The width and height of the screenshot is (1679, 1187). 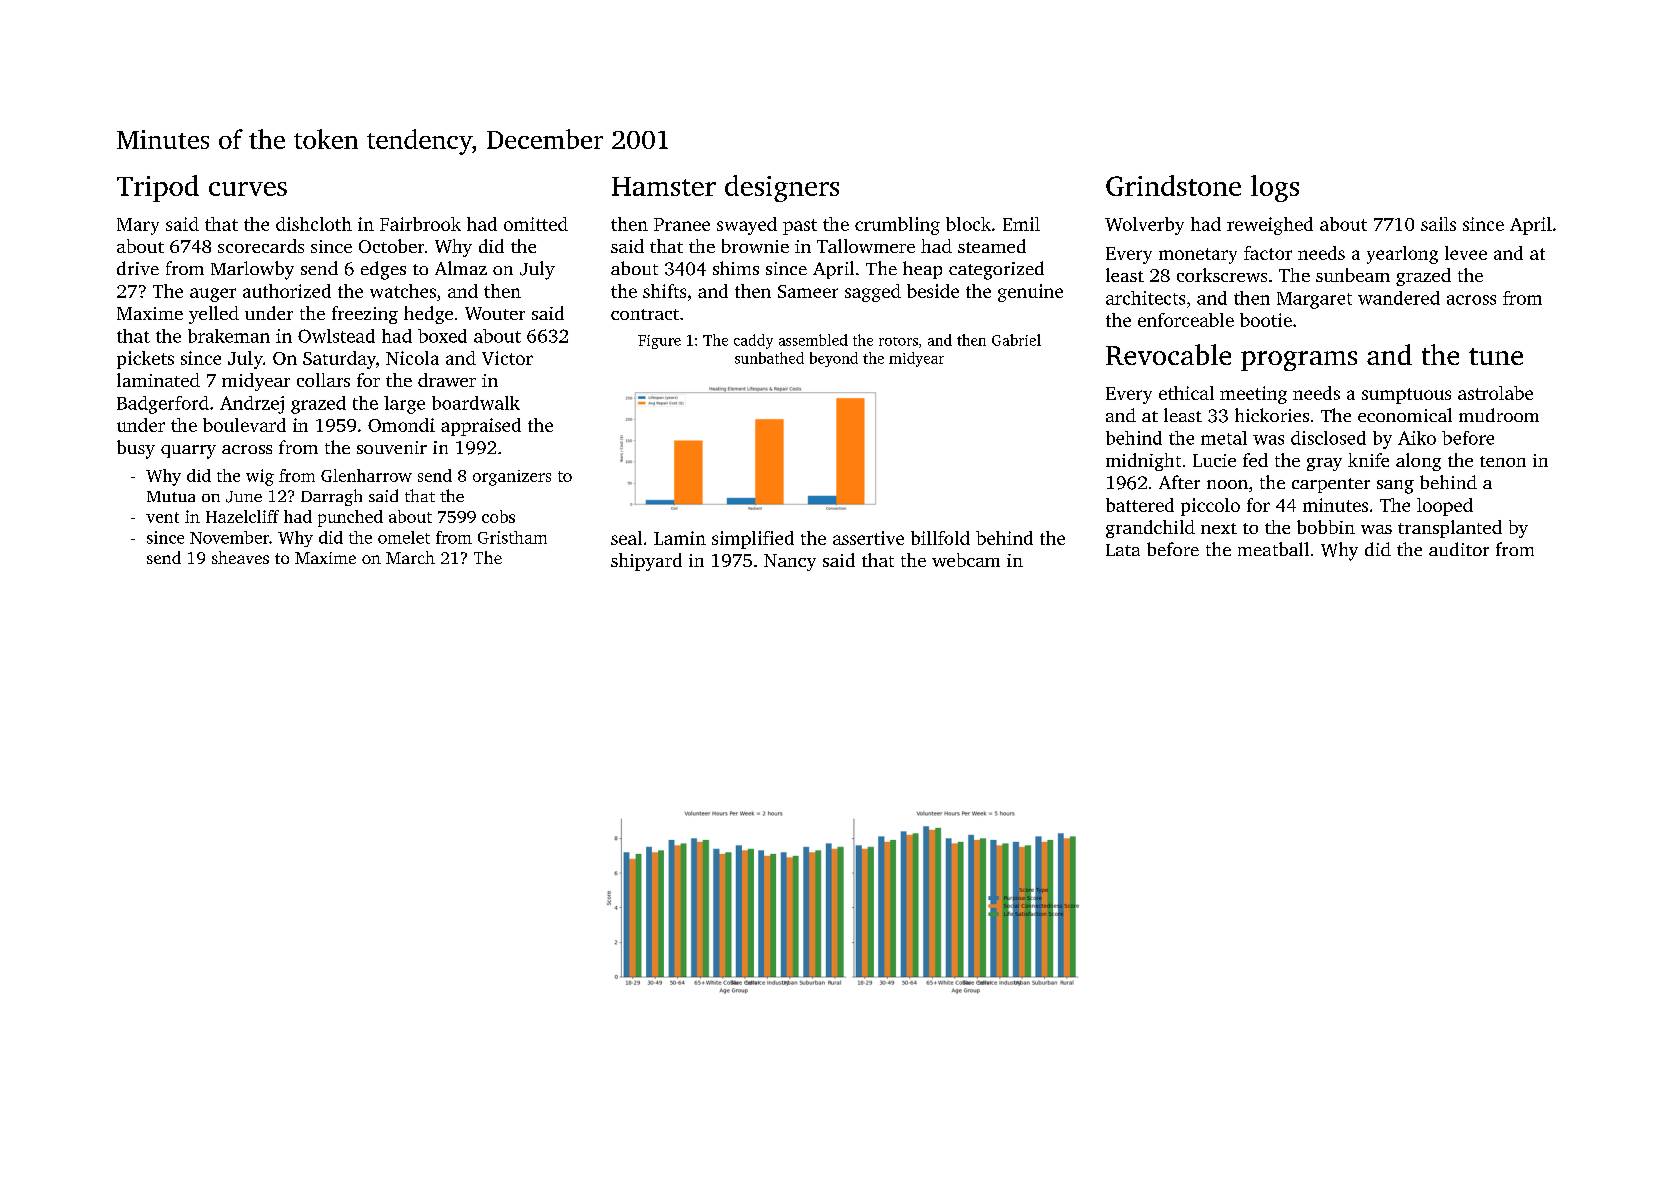 I want to click on sheaves, so click(x=240, y=557).
